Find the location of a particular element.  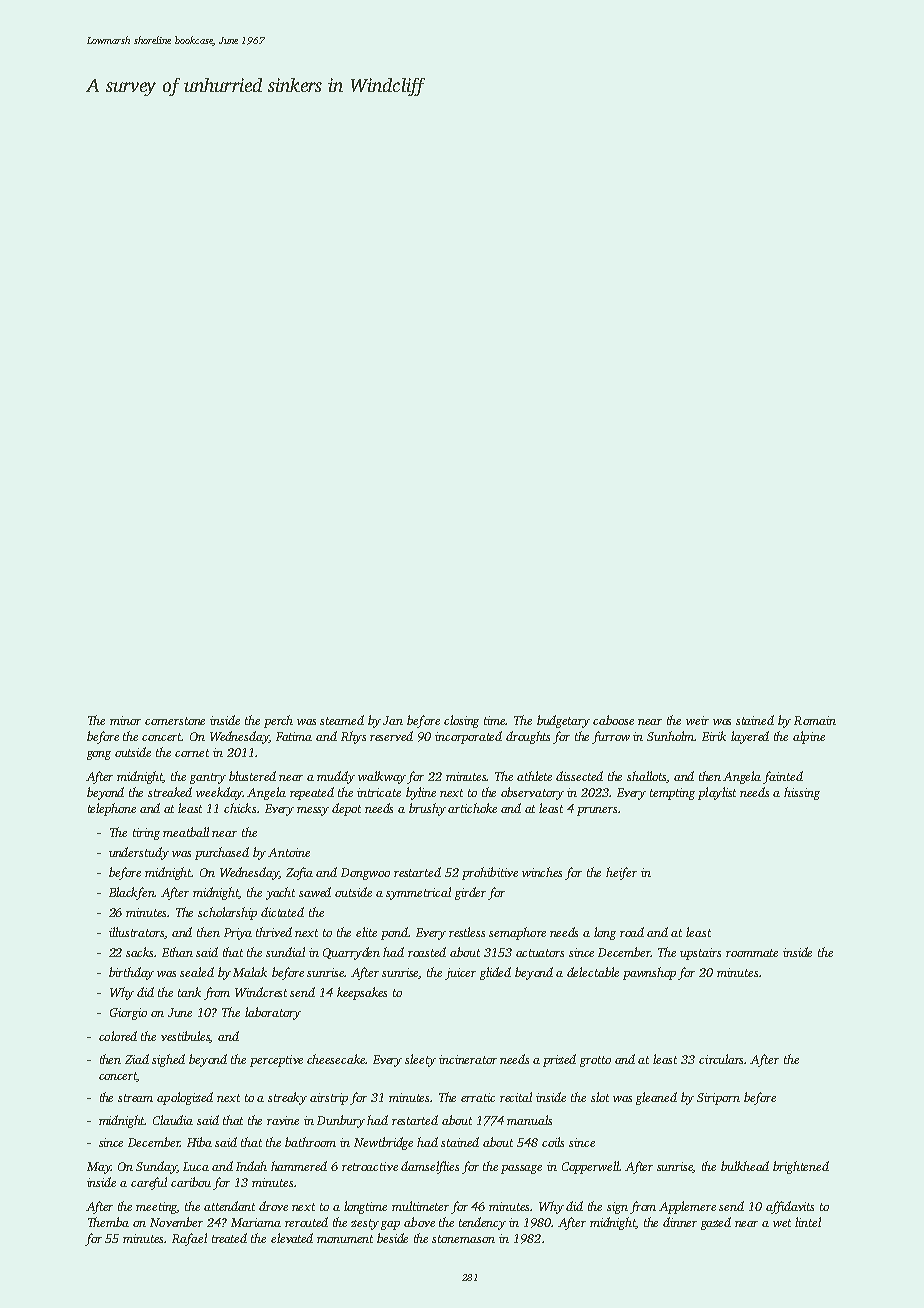

winches is located at coordinates (542, 872).
